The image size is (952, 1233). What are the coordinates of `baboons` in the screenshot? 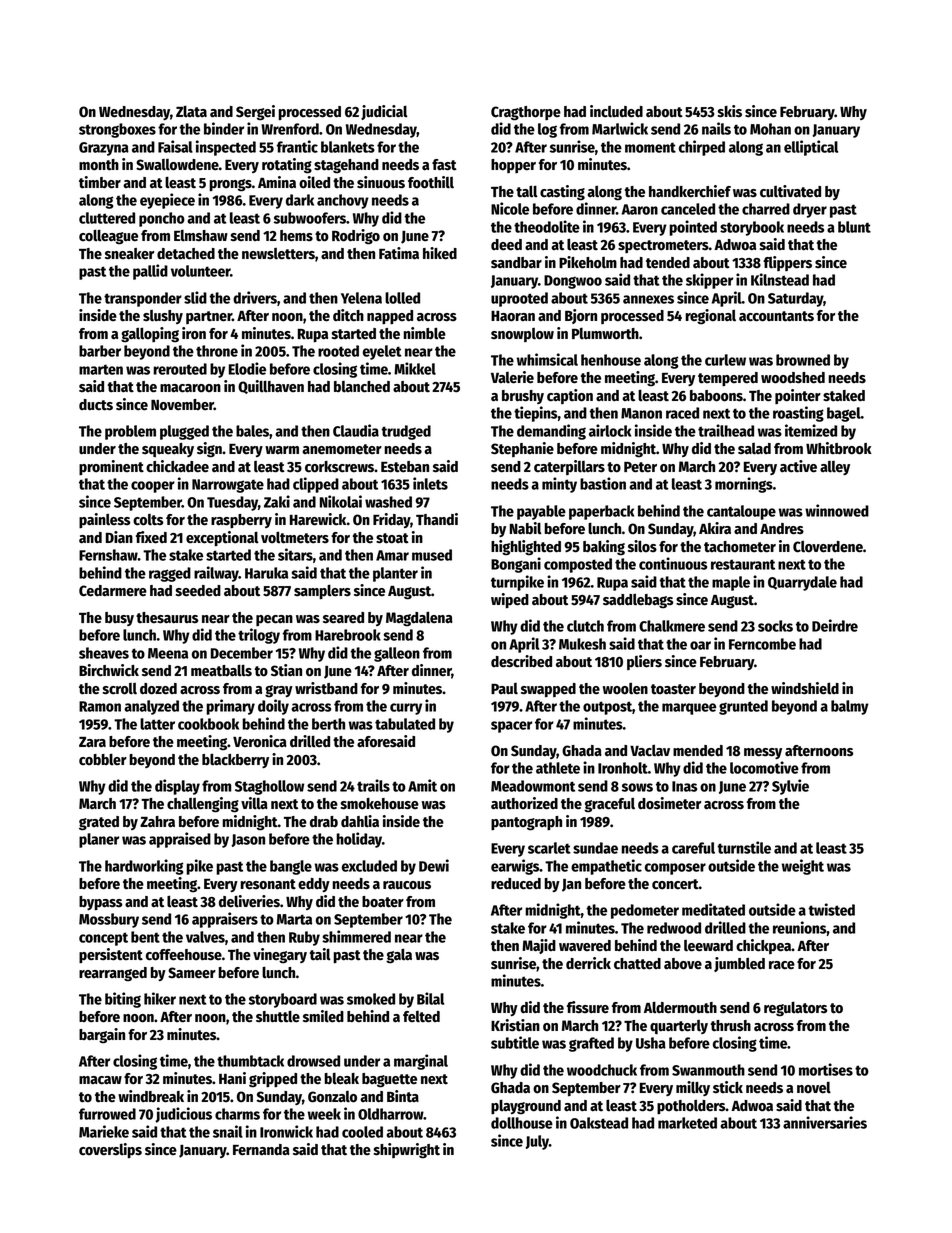 It's located at (716, 396).
